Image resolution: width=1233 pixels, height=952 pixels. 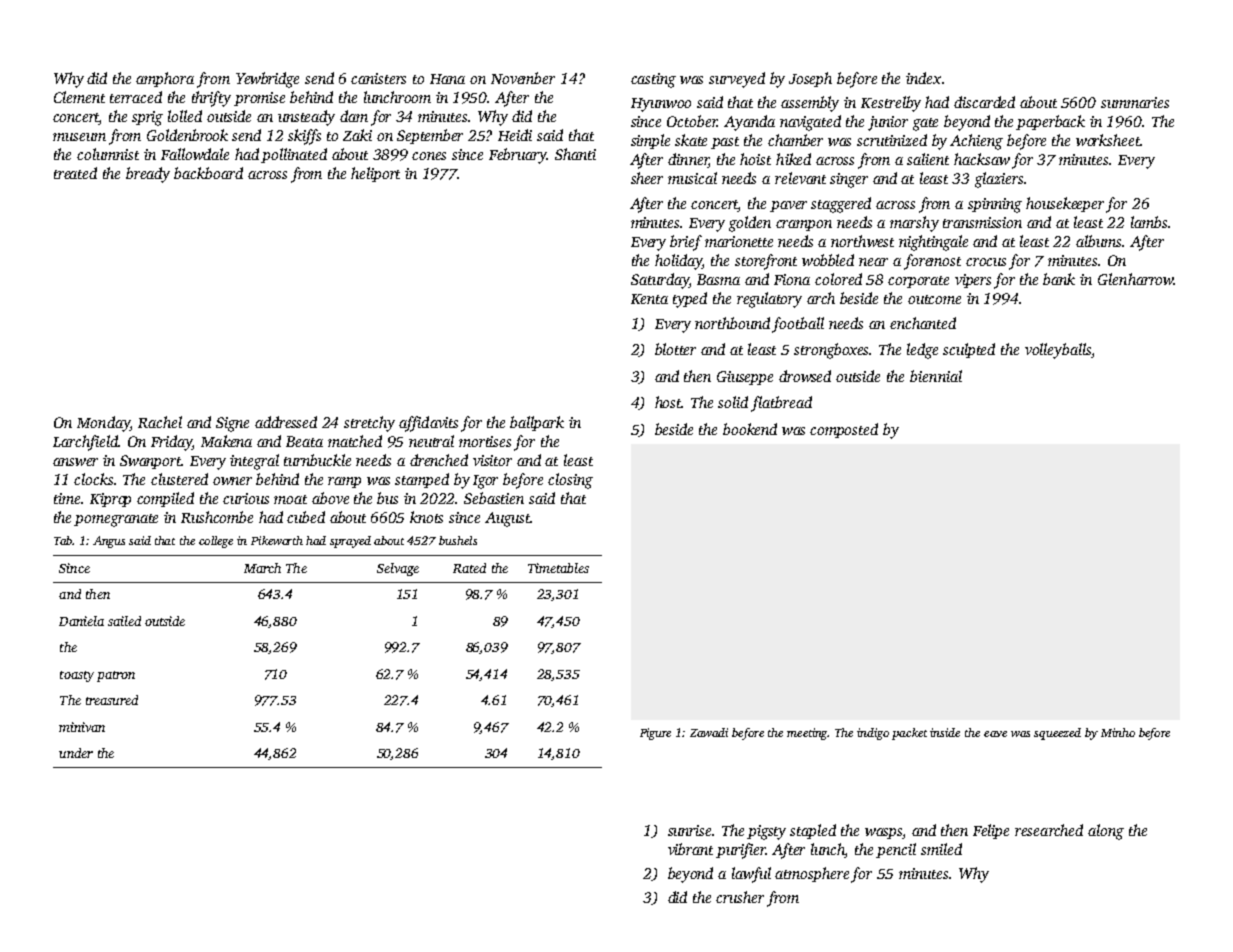 I want to click on Rated, so click(x=469, y=568).
